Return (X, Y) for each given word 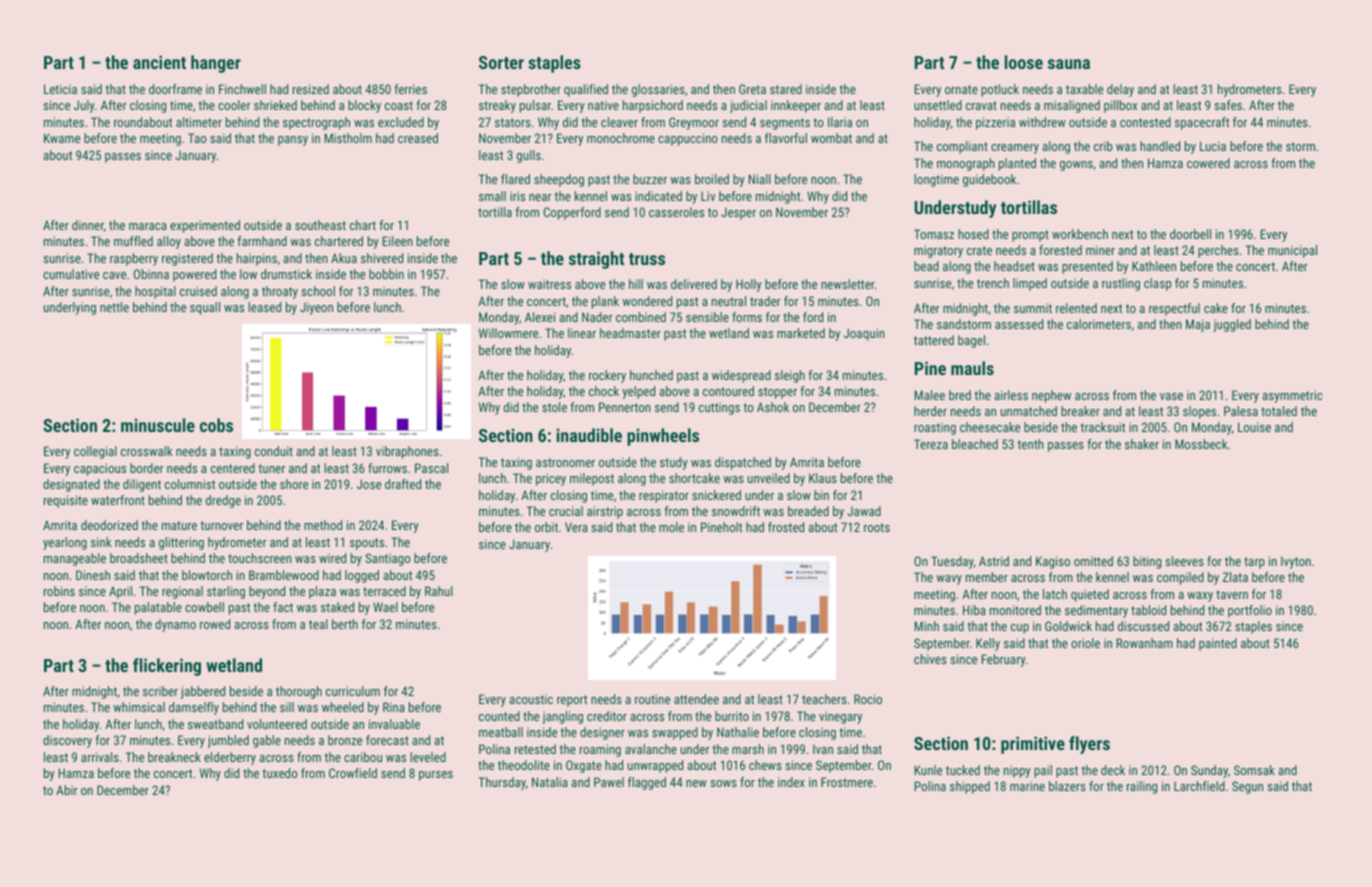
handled (1160, 146)
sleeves (1184, 561)
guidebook (989, 180)
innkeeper (796, 106)
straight (596, 260)
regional (182, 592)
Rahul (439, 591)
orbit (546, 527)
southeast (320, 225)
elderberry (230, 758)
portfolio (1250, 611)
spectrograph (316, 123)
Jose (369, 484)
